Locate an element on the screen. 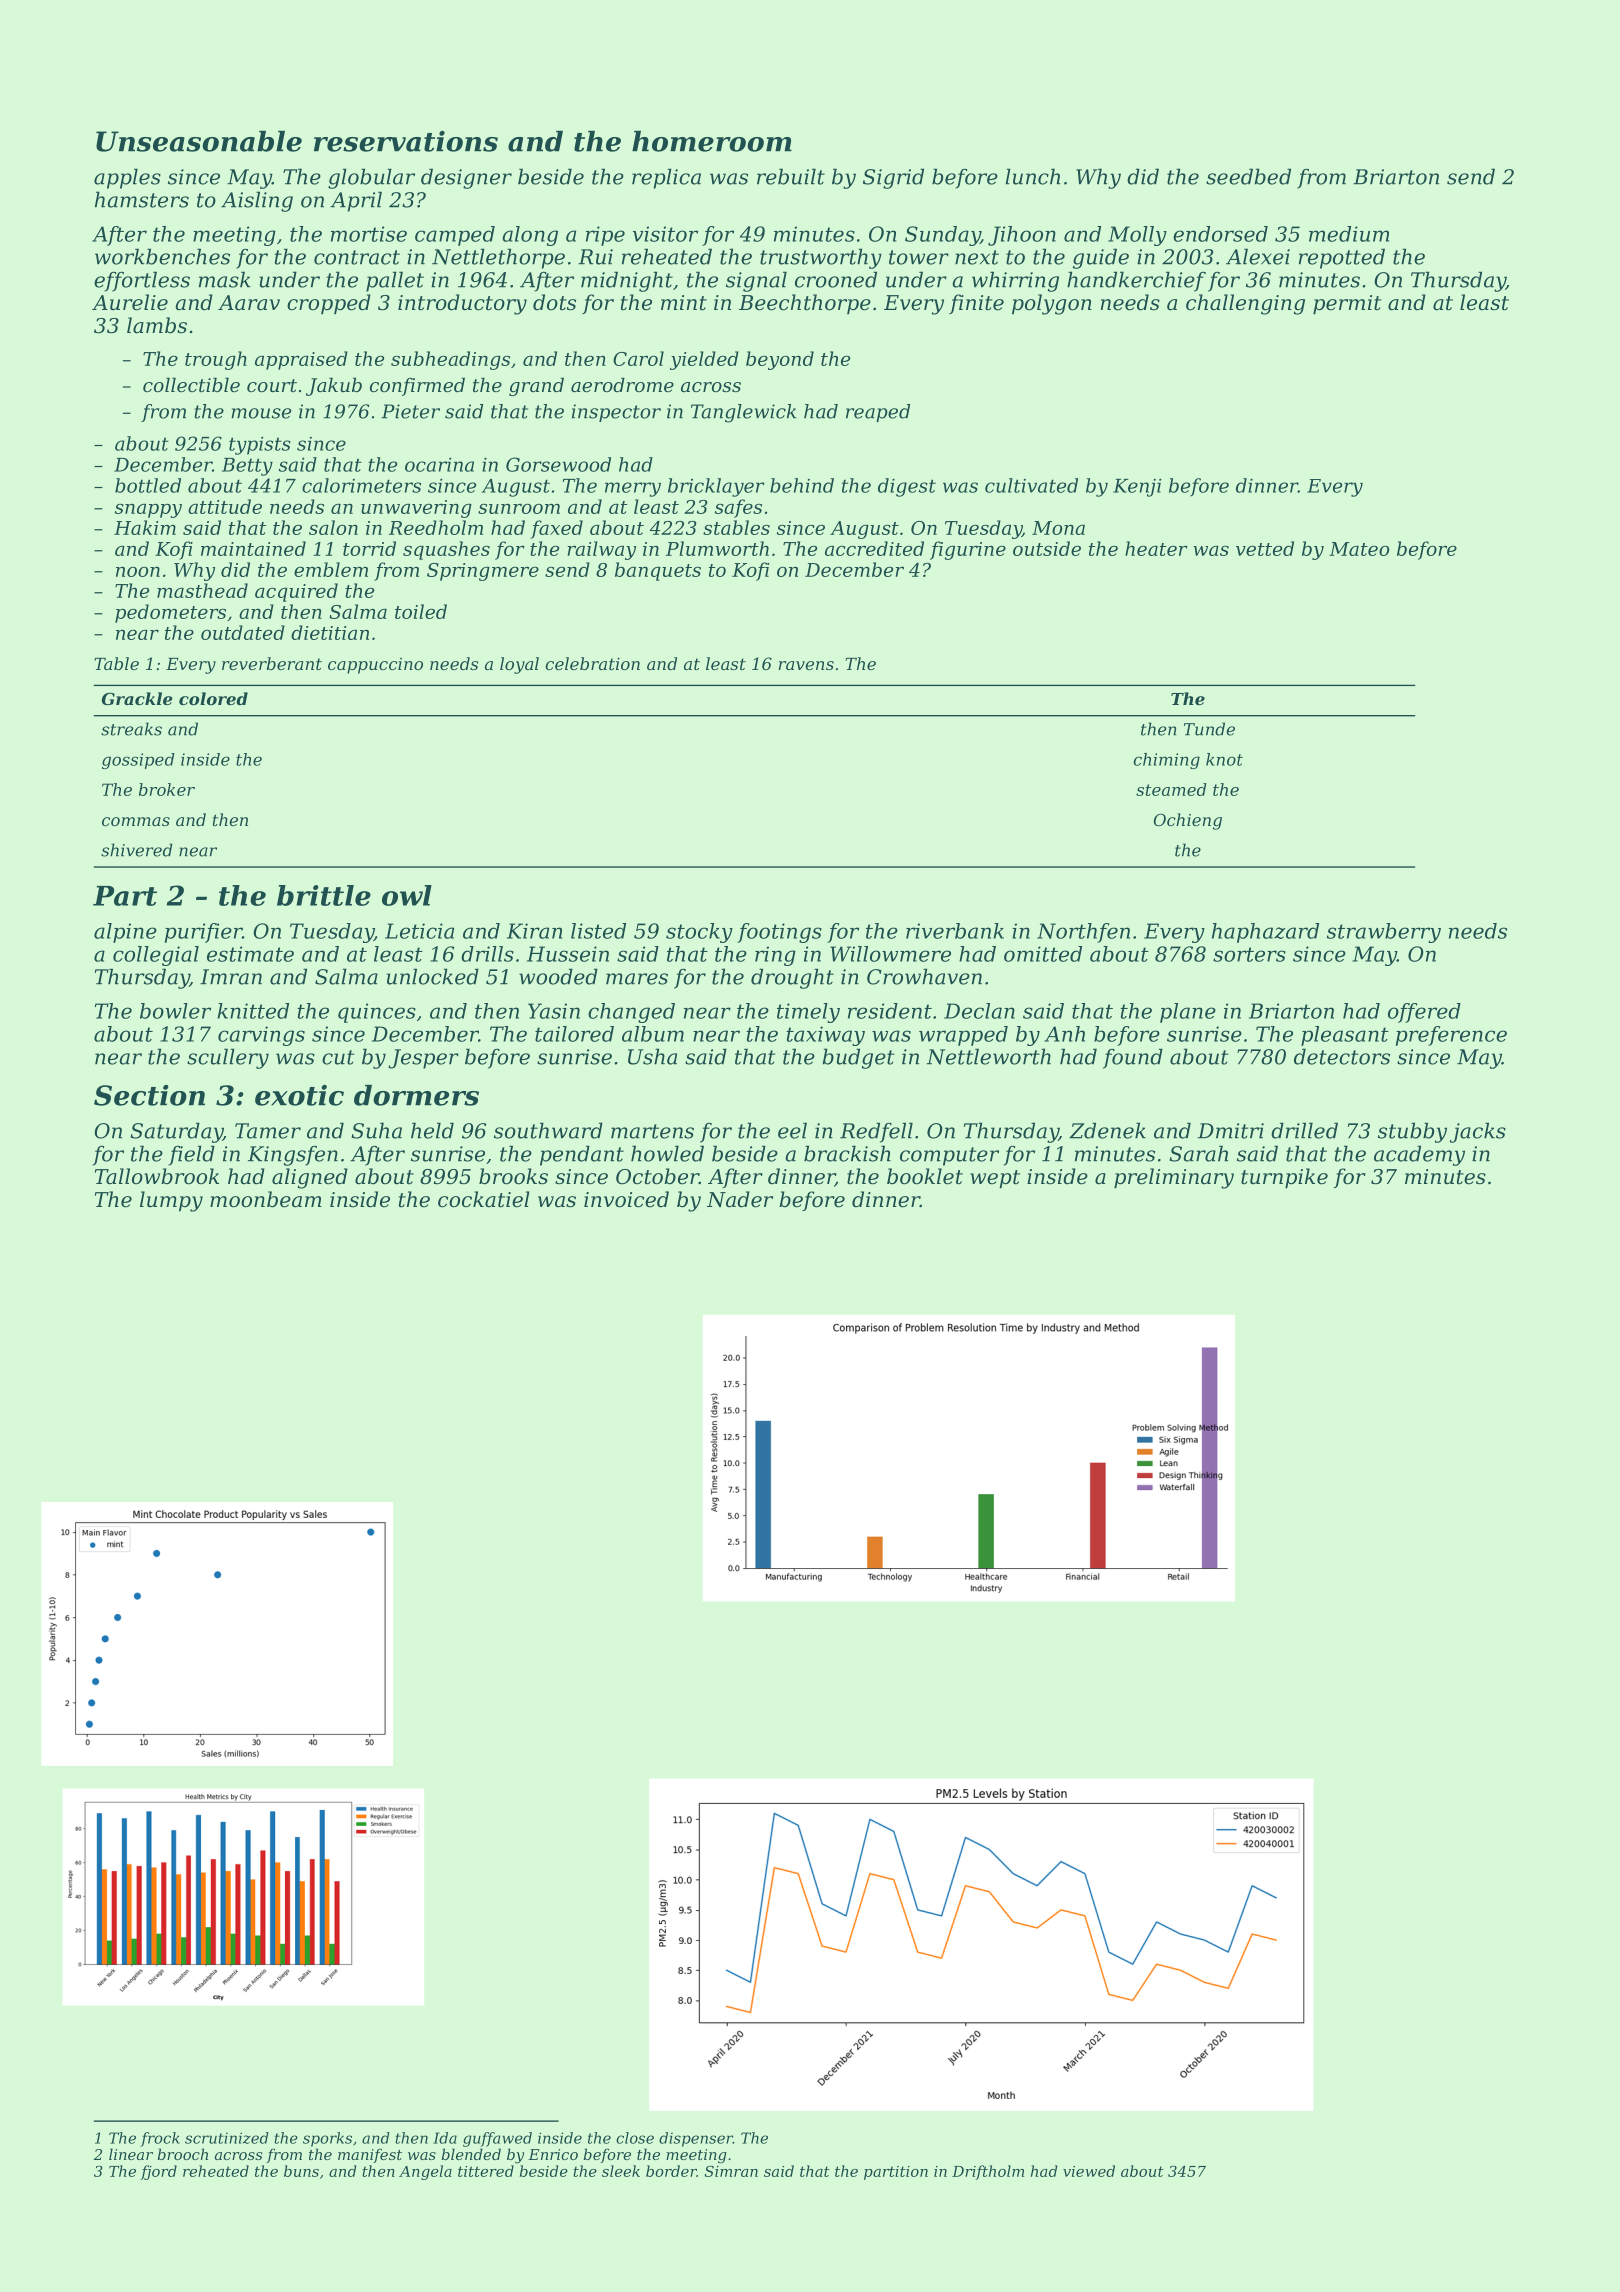 The image size is (1620, 2292). Usha is located at coordinates (652, 1056).
